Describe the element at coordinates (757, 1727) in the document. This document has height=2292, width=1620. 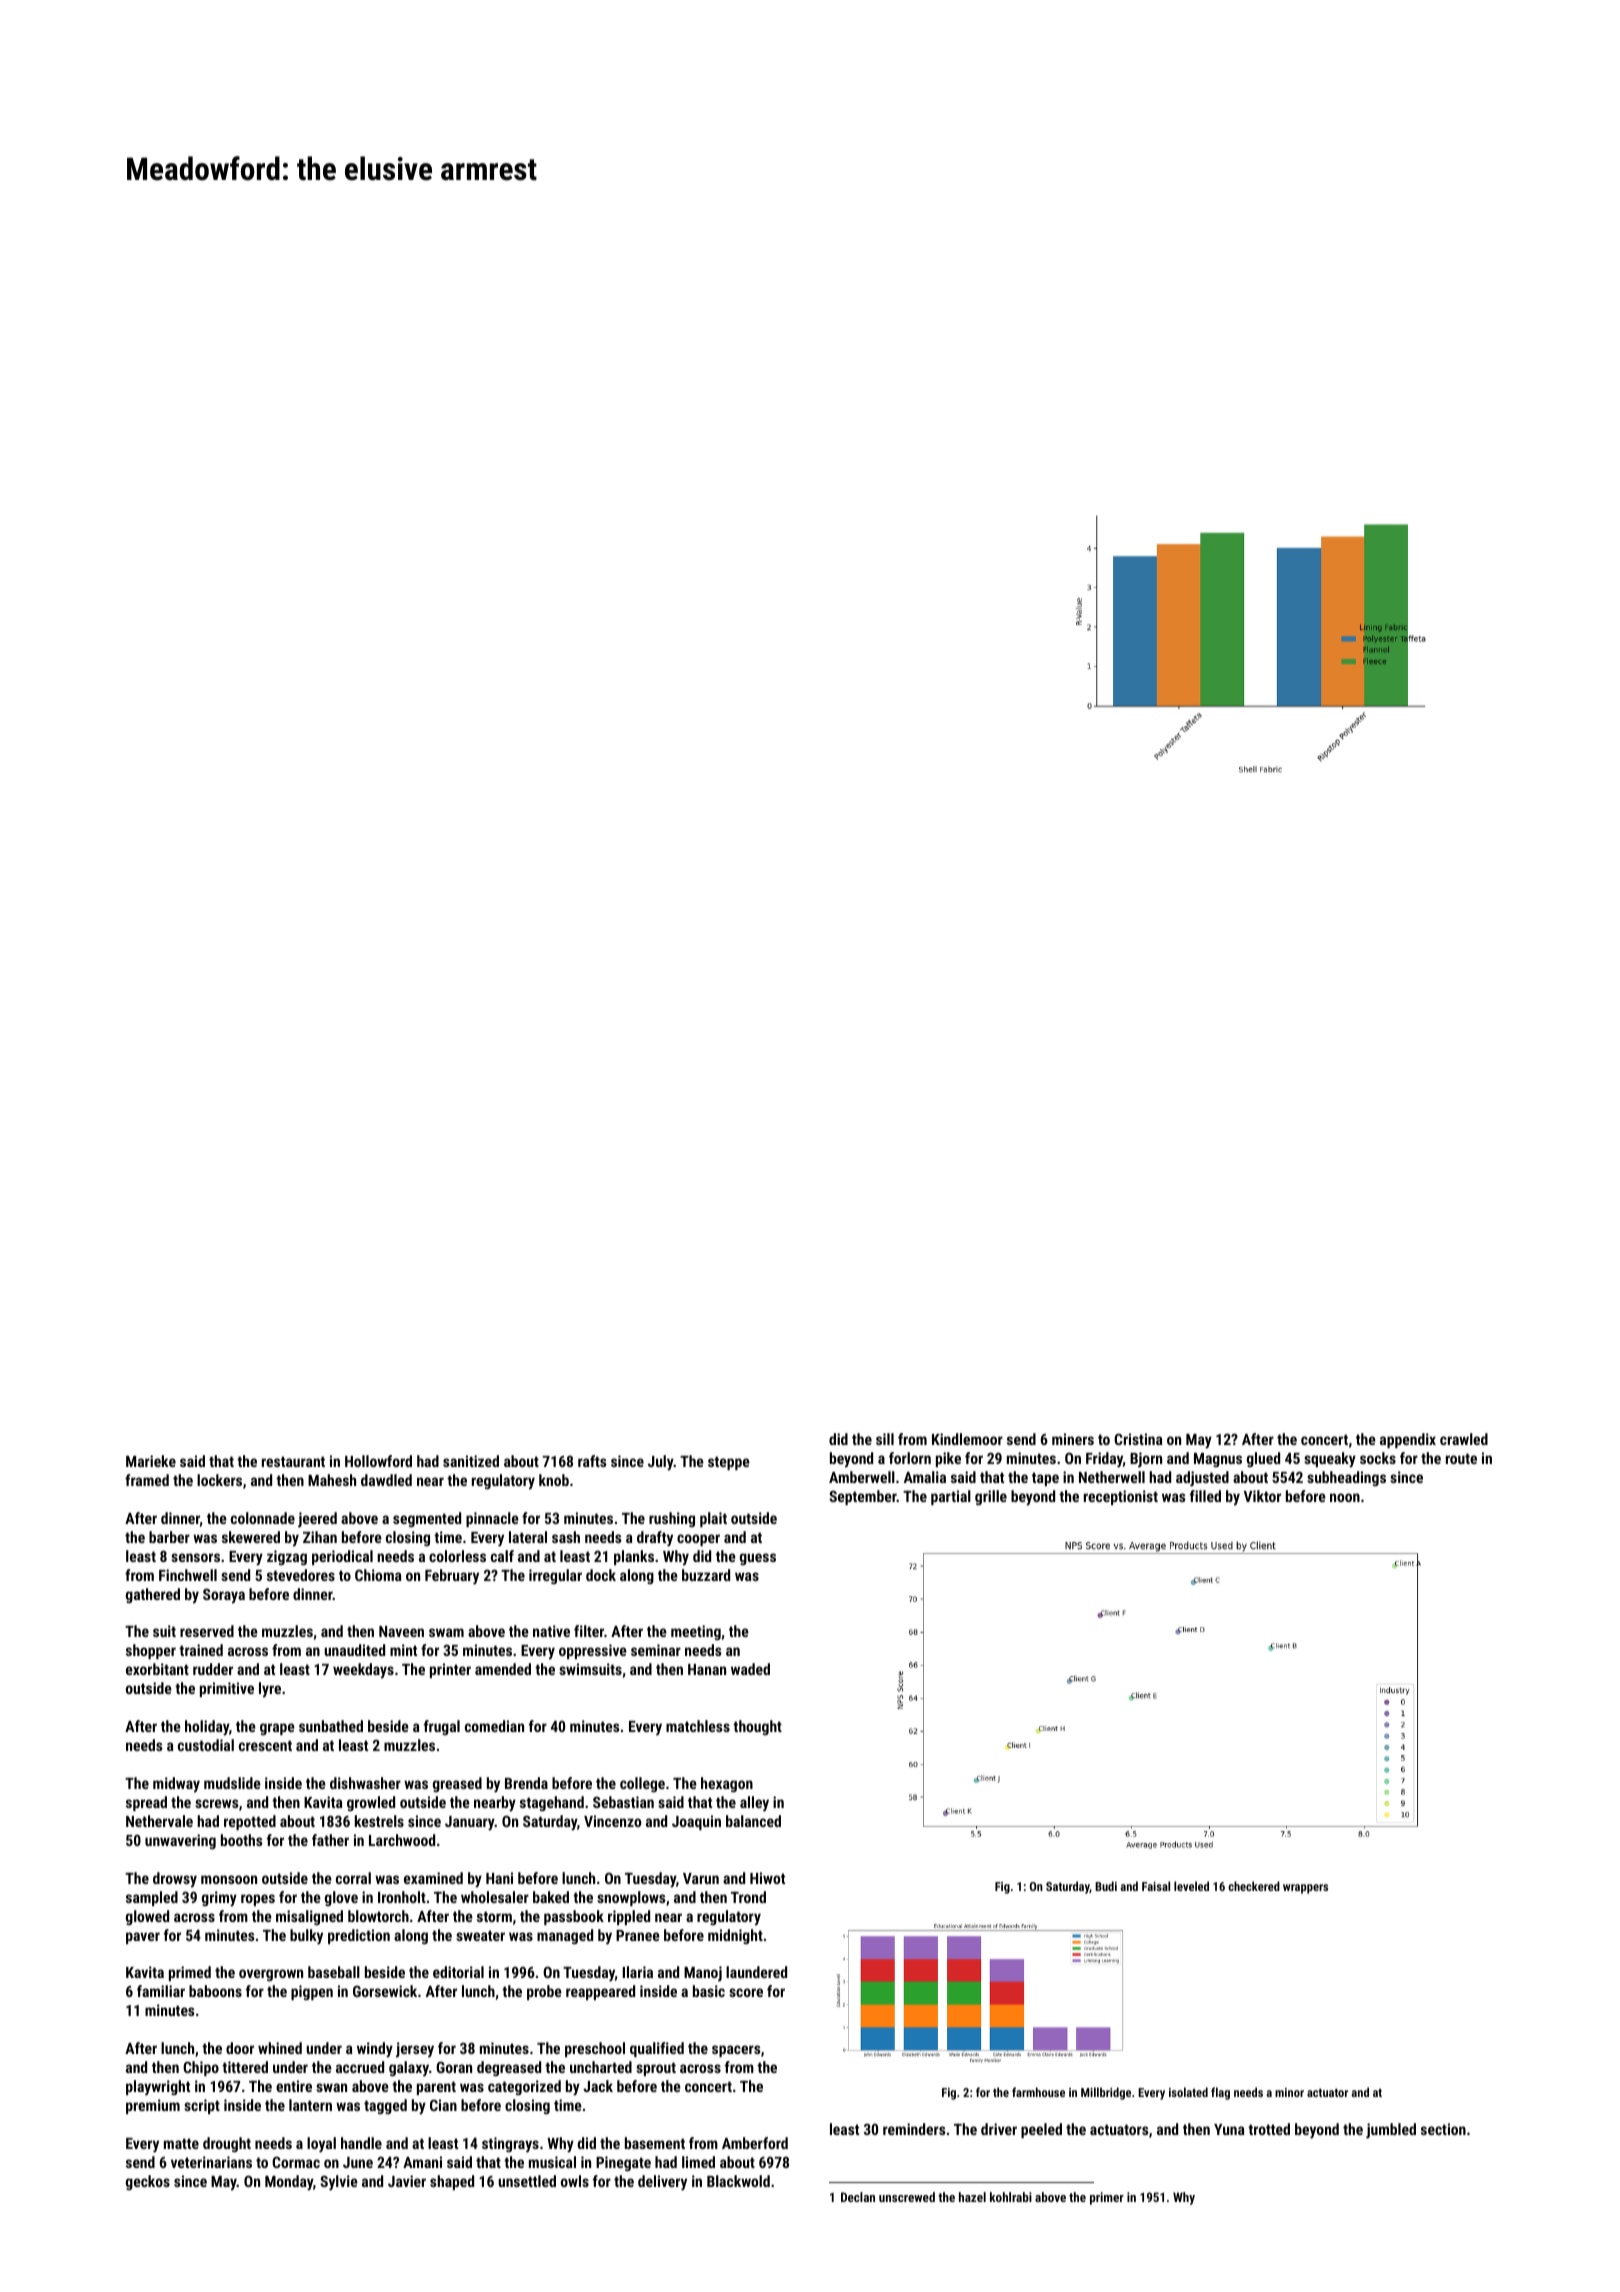
I see `thought` at that location.
